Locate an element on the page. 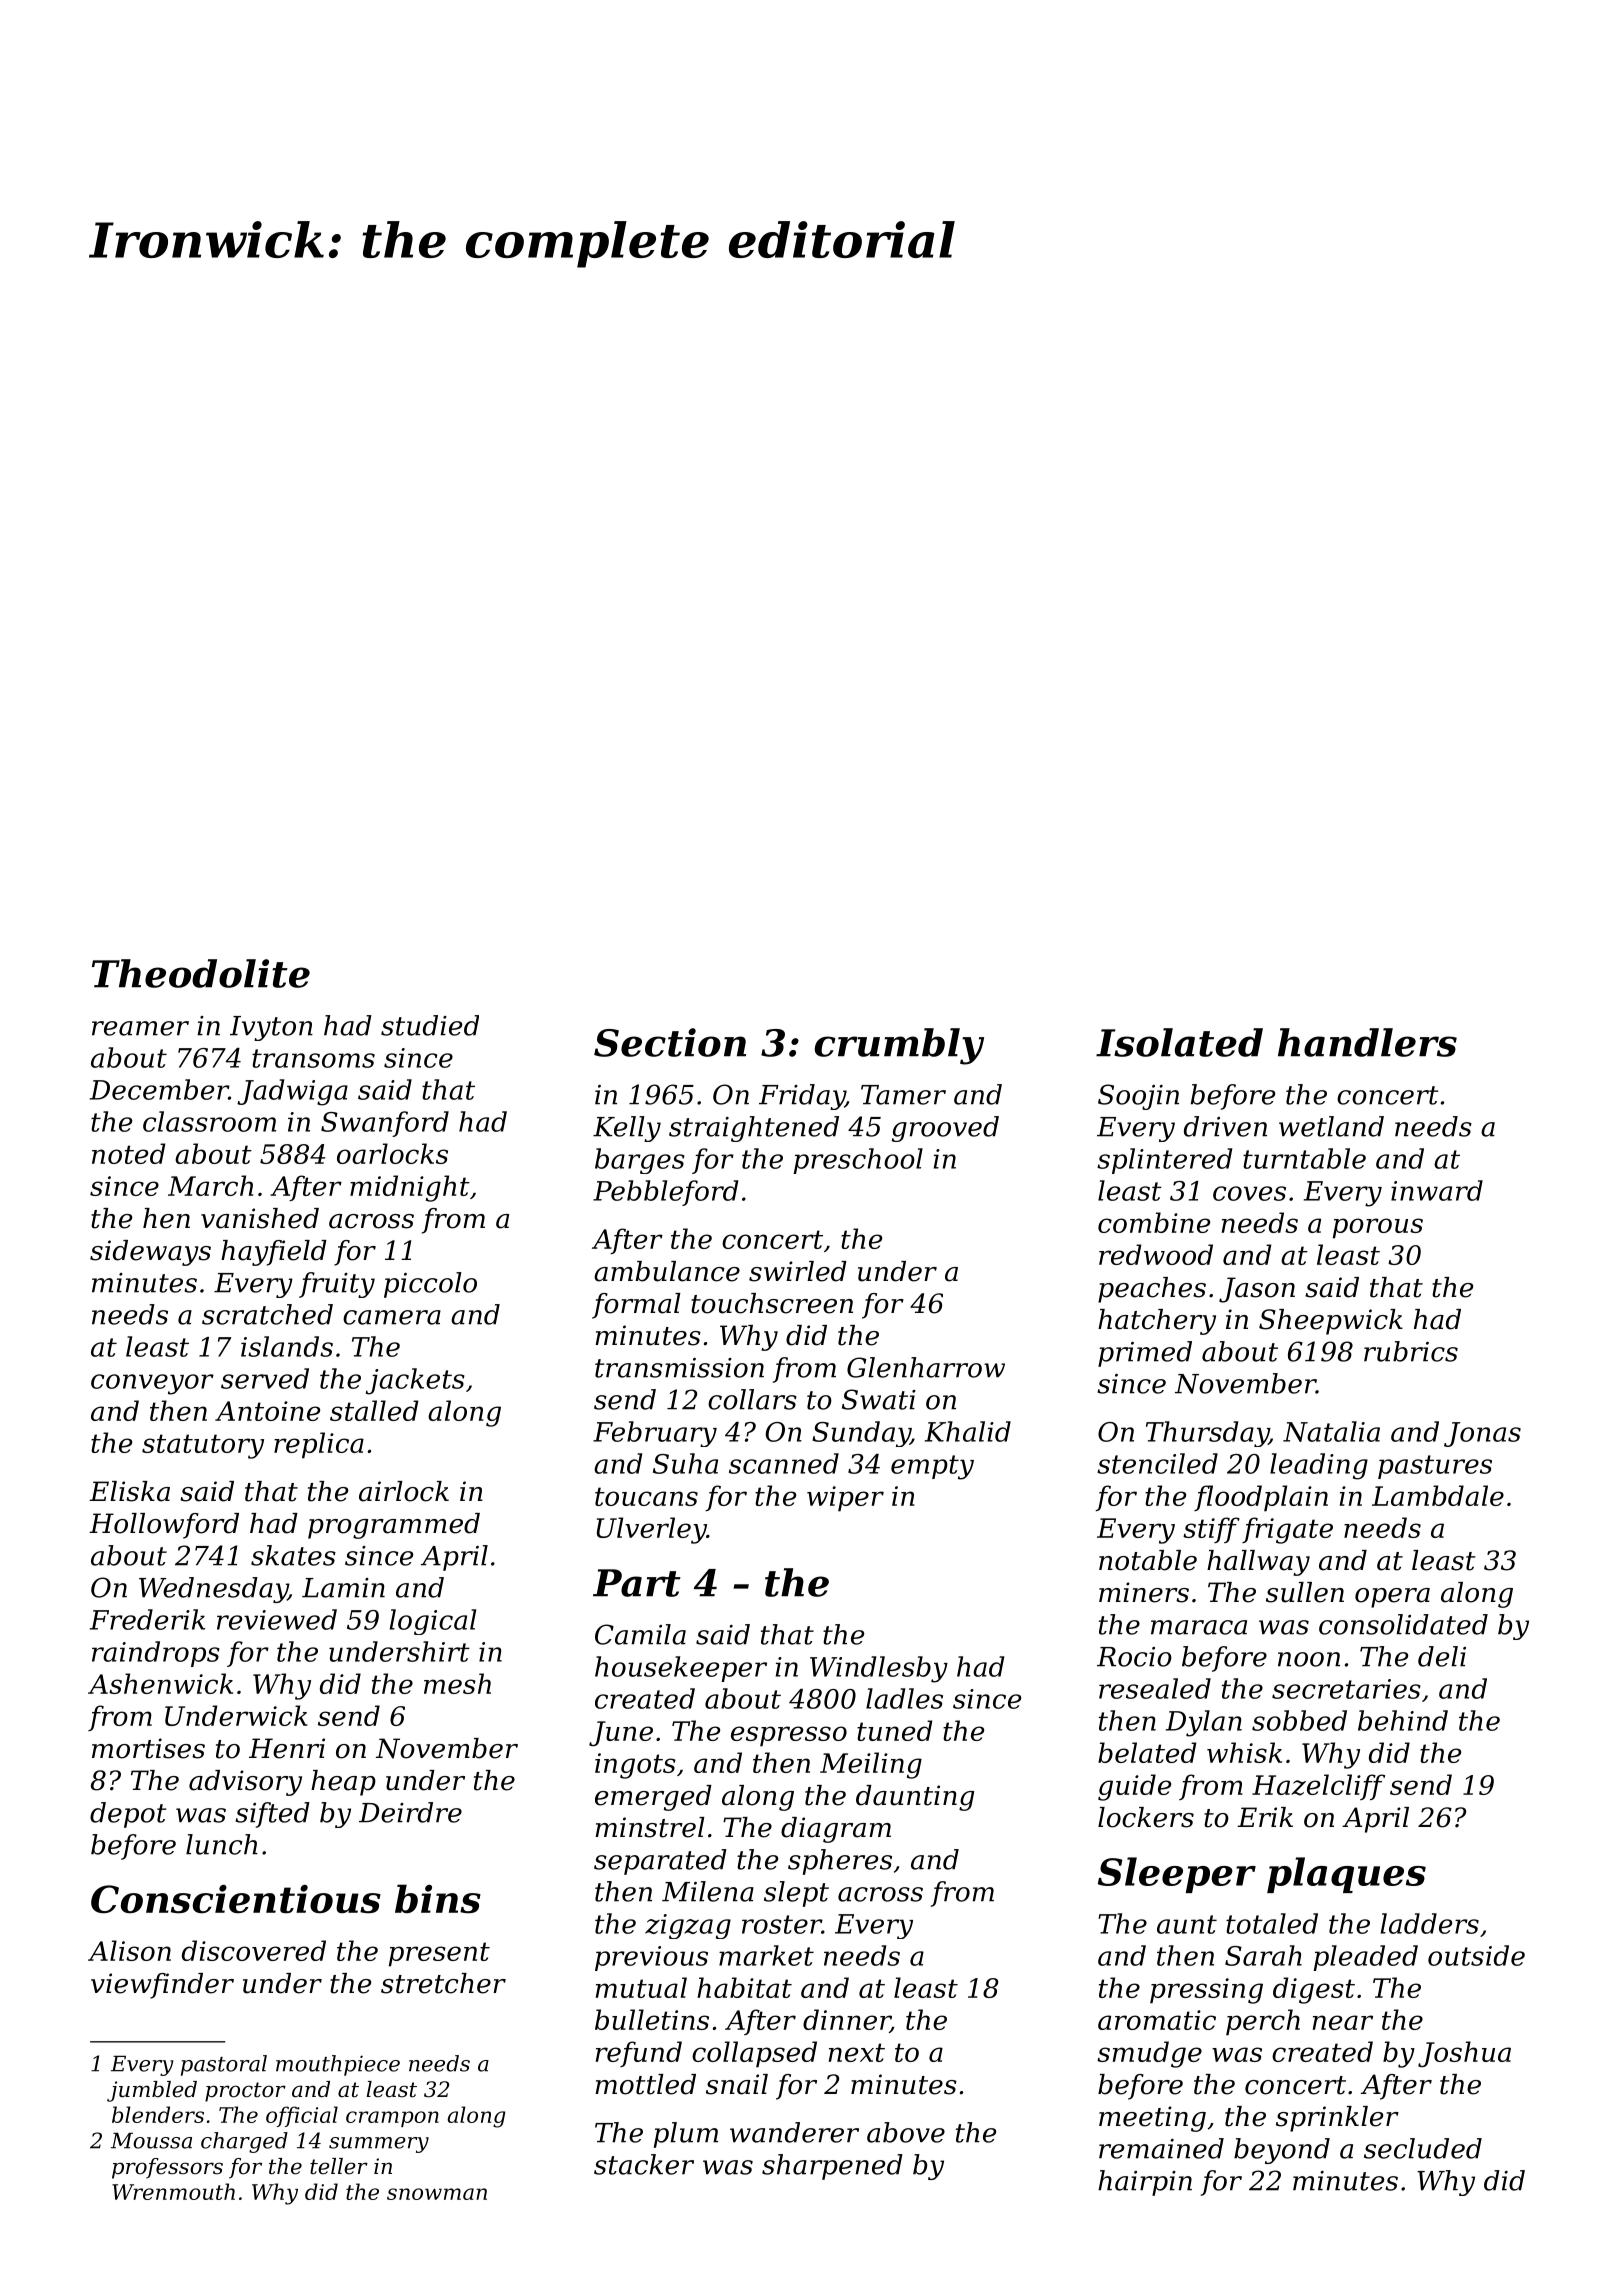 This page has width=1620, height=2292. Rocio is located at coordinates (1134, 1657).
